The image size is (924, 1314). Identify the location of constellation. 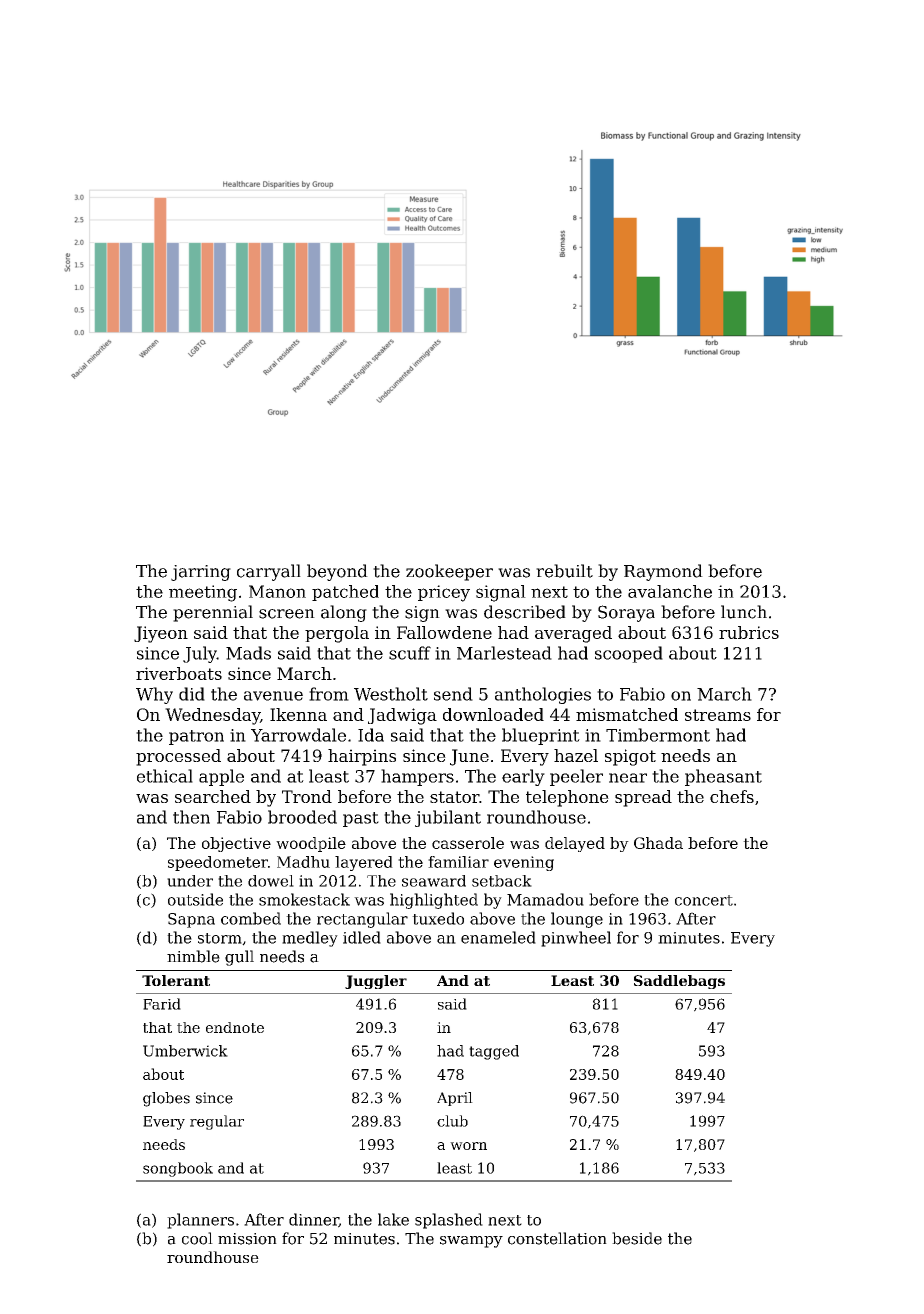
(557, 1238).
